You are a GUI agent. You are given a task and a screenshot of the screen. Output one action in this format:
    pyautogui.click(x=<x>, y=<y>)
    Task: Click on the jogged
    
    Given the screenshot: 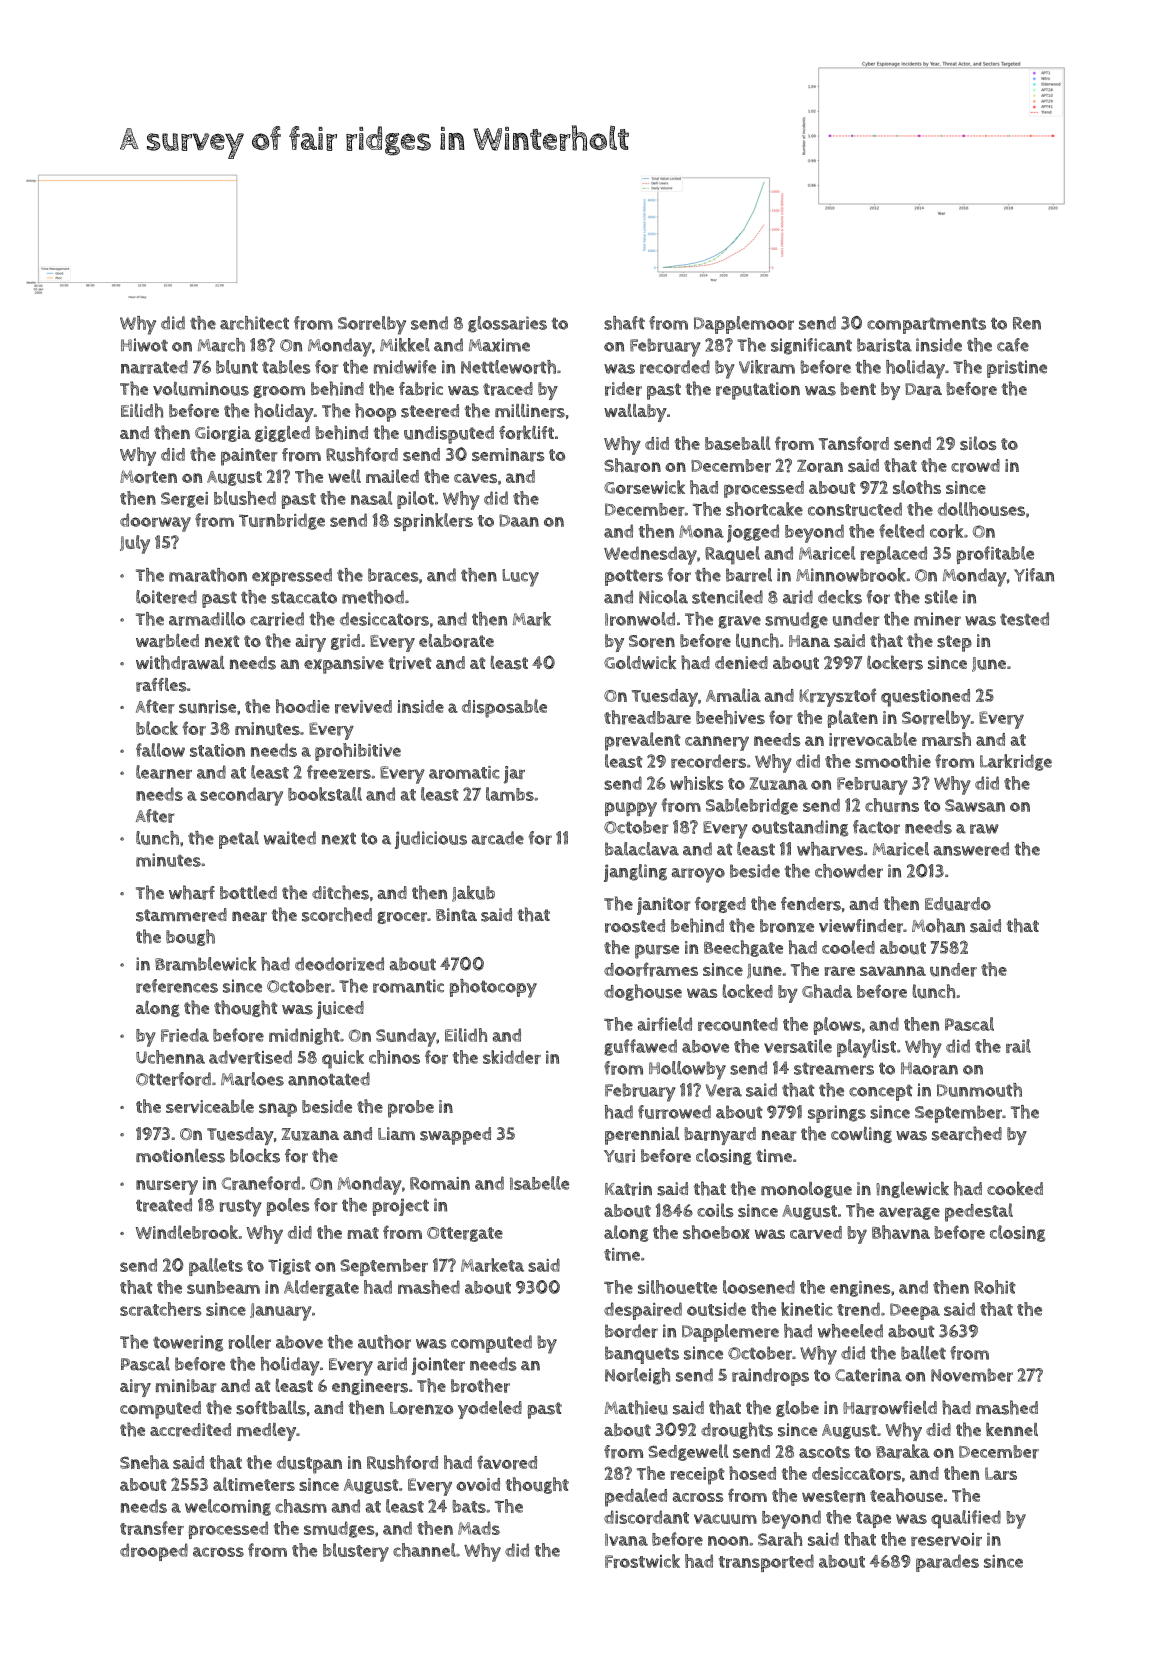 What is the action you would take?
    pyautogui.click(x=753, y=533)
